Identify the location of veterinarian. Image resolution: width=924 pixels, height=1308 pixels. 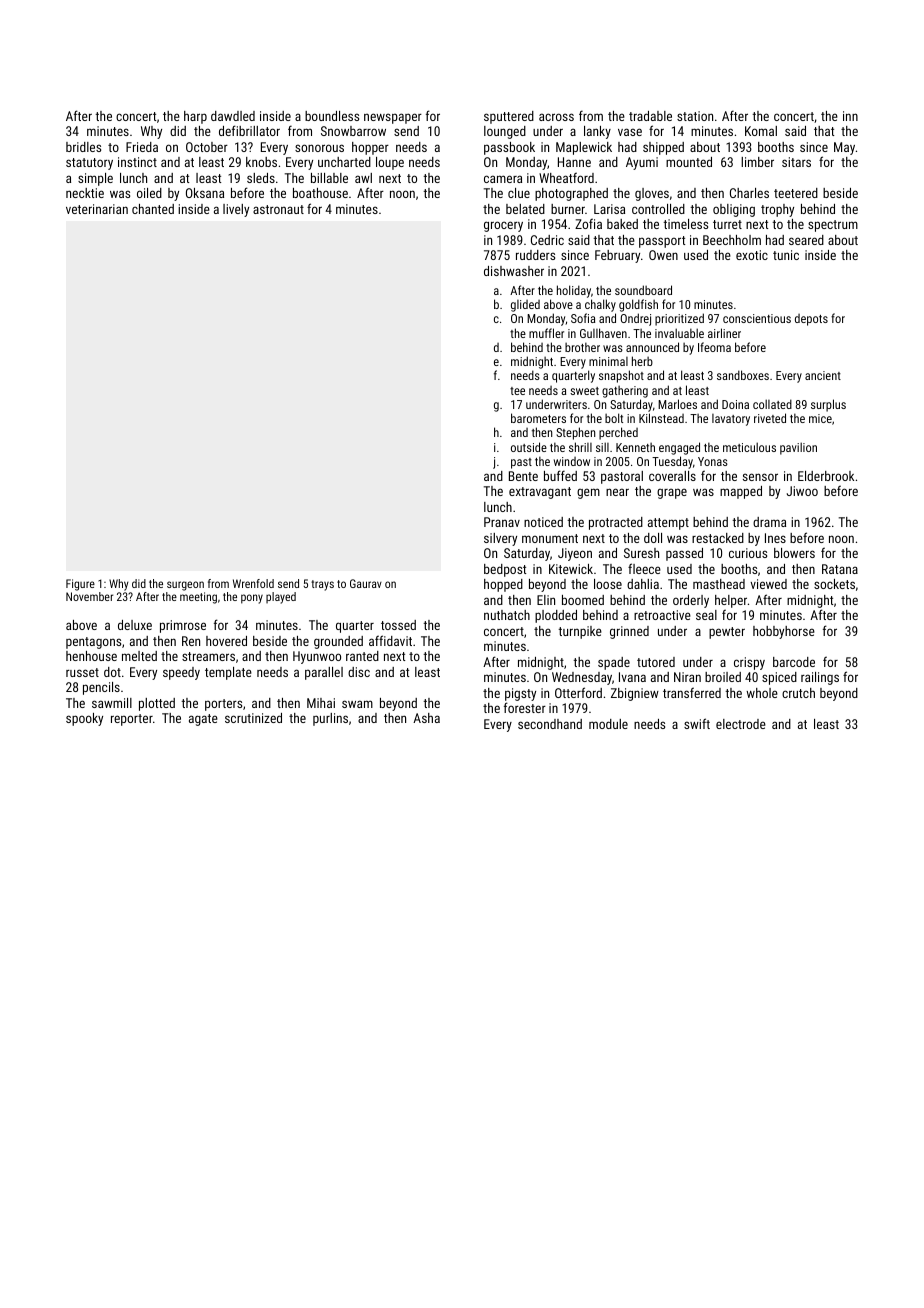
(97, 209).
